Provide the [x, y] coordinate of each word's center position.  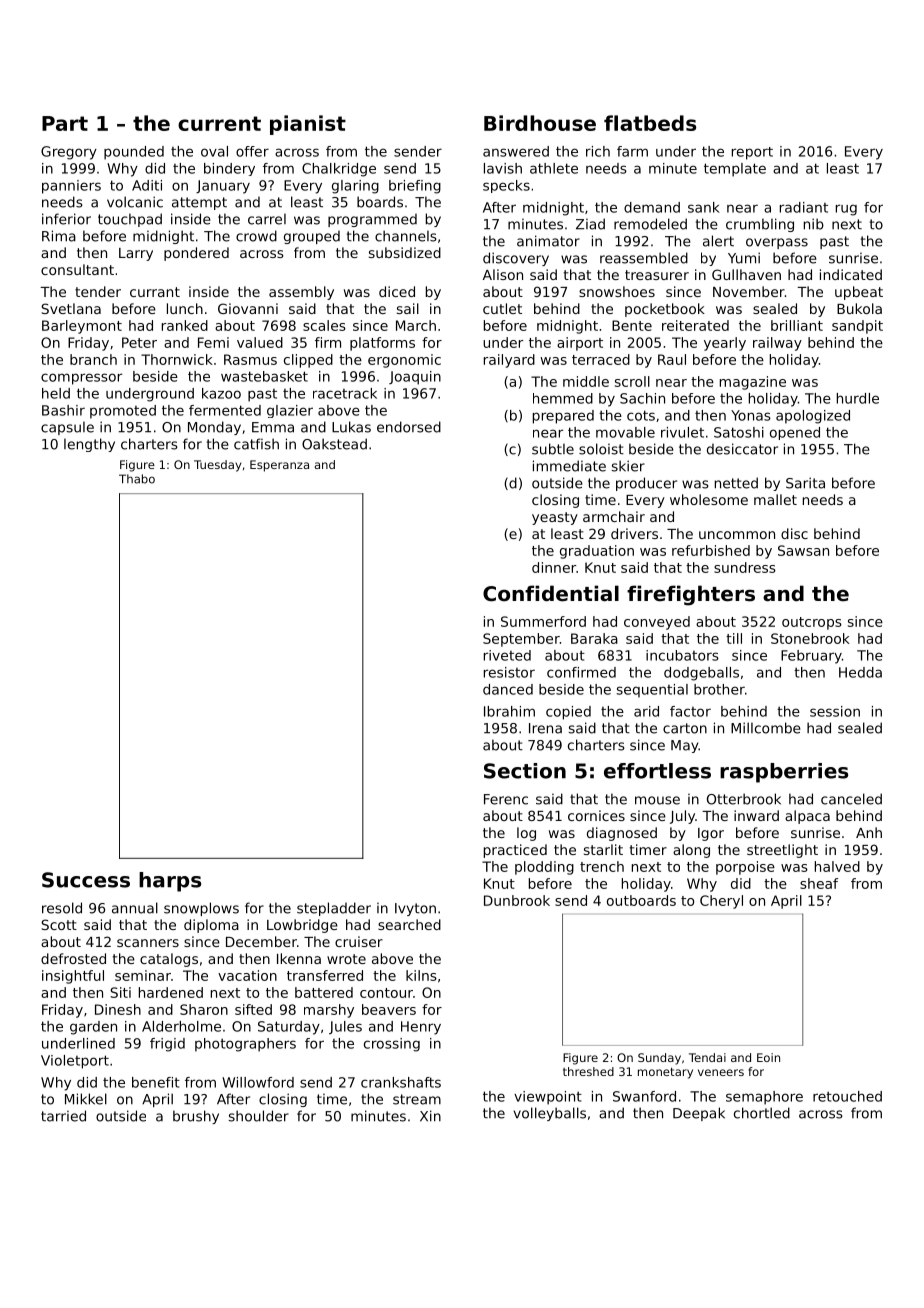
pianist [308, 125]
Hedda [860, 672]
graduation [597, 552]
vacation [247, 975]
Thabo [137, 479]
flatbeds [650, 123]
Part [65, 123]
